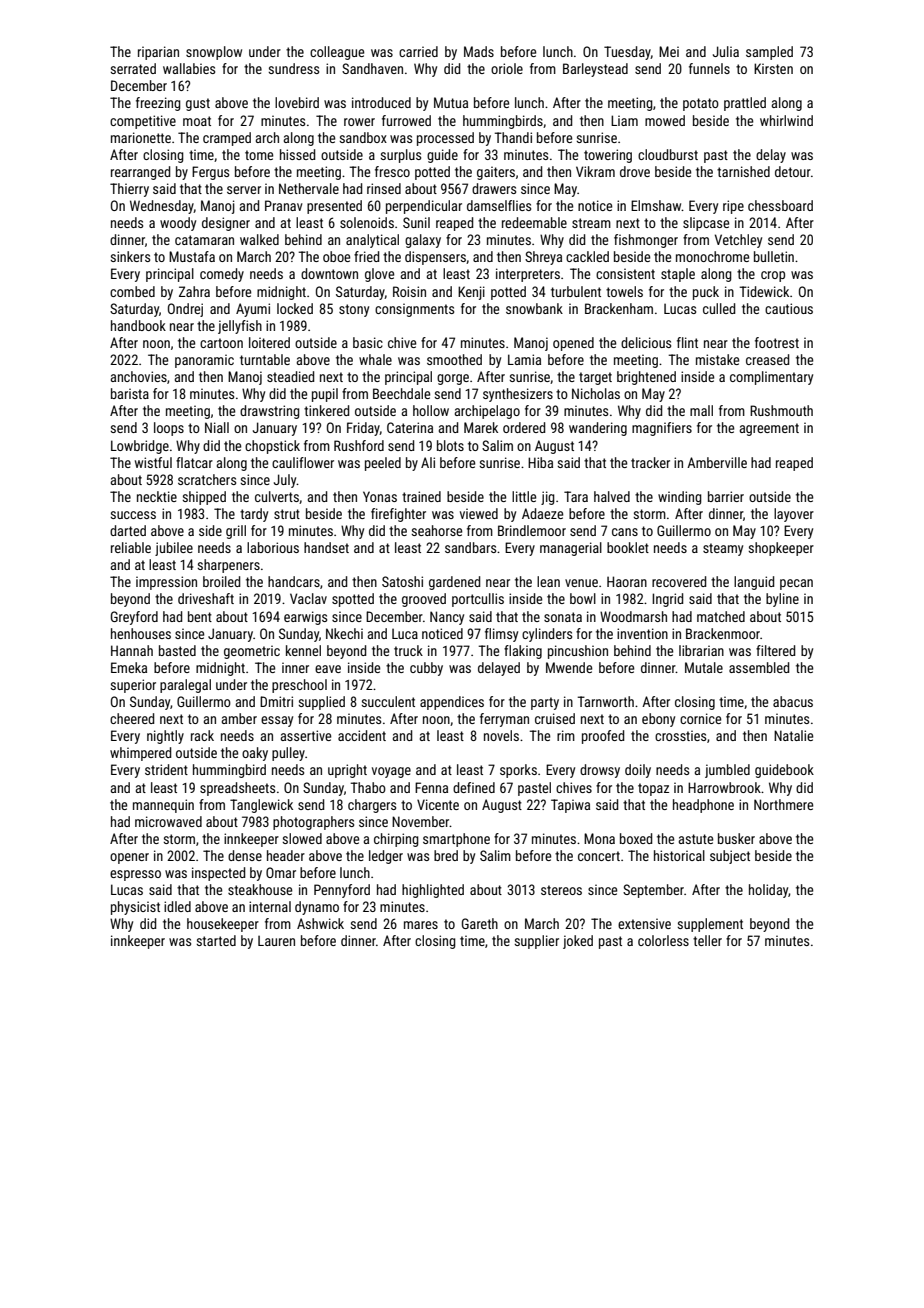 The image size is (924, 1308). What do you see at coordinates (479, 513) in the page?
I see `viewed` at bounding box center [479, 513].
